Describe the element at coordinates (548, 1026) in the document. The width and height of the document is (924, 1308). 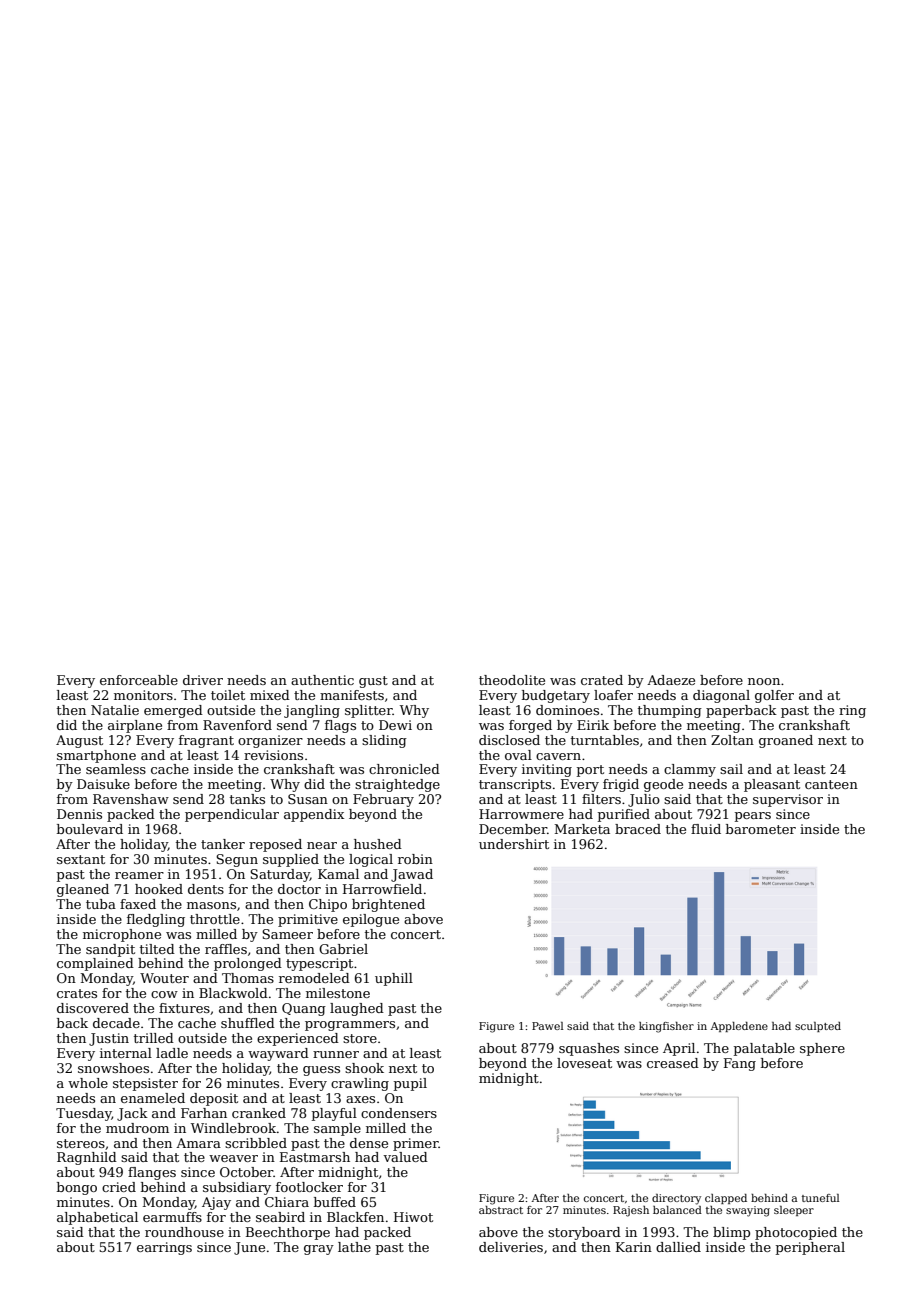
I see `Pawel` at that location.
